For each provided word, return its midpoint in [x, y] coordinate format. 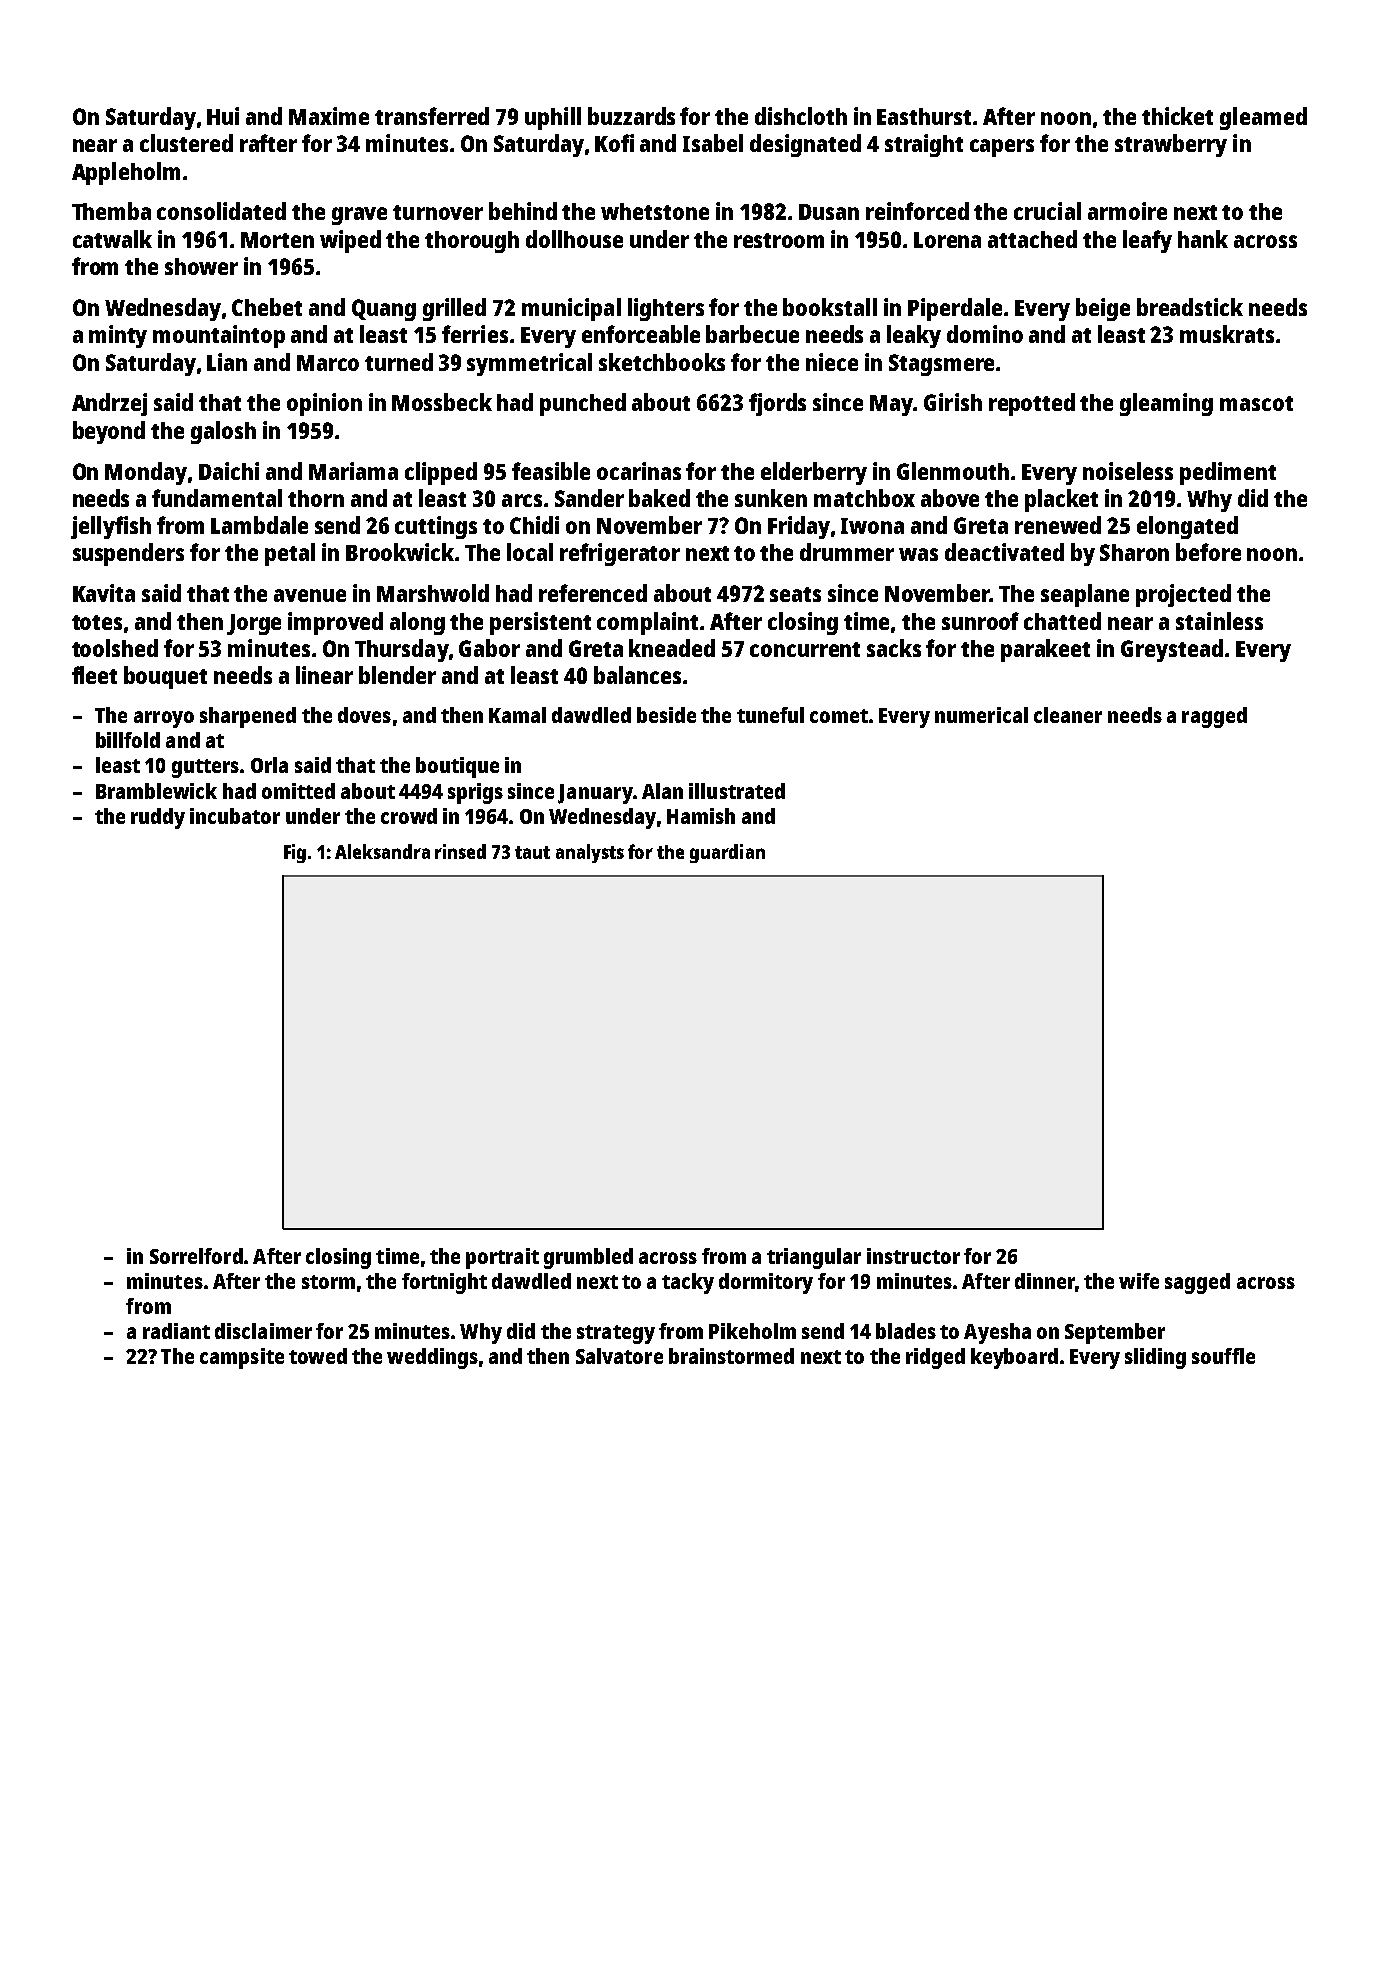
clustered [186, 143]
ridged [935, 1358]
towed [318, 1356]
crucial [1047, 211]
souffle [1223, 1356]
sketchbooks [662, 362]
